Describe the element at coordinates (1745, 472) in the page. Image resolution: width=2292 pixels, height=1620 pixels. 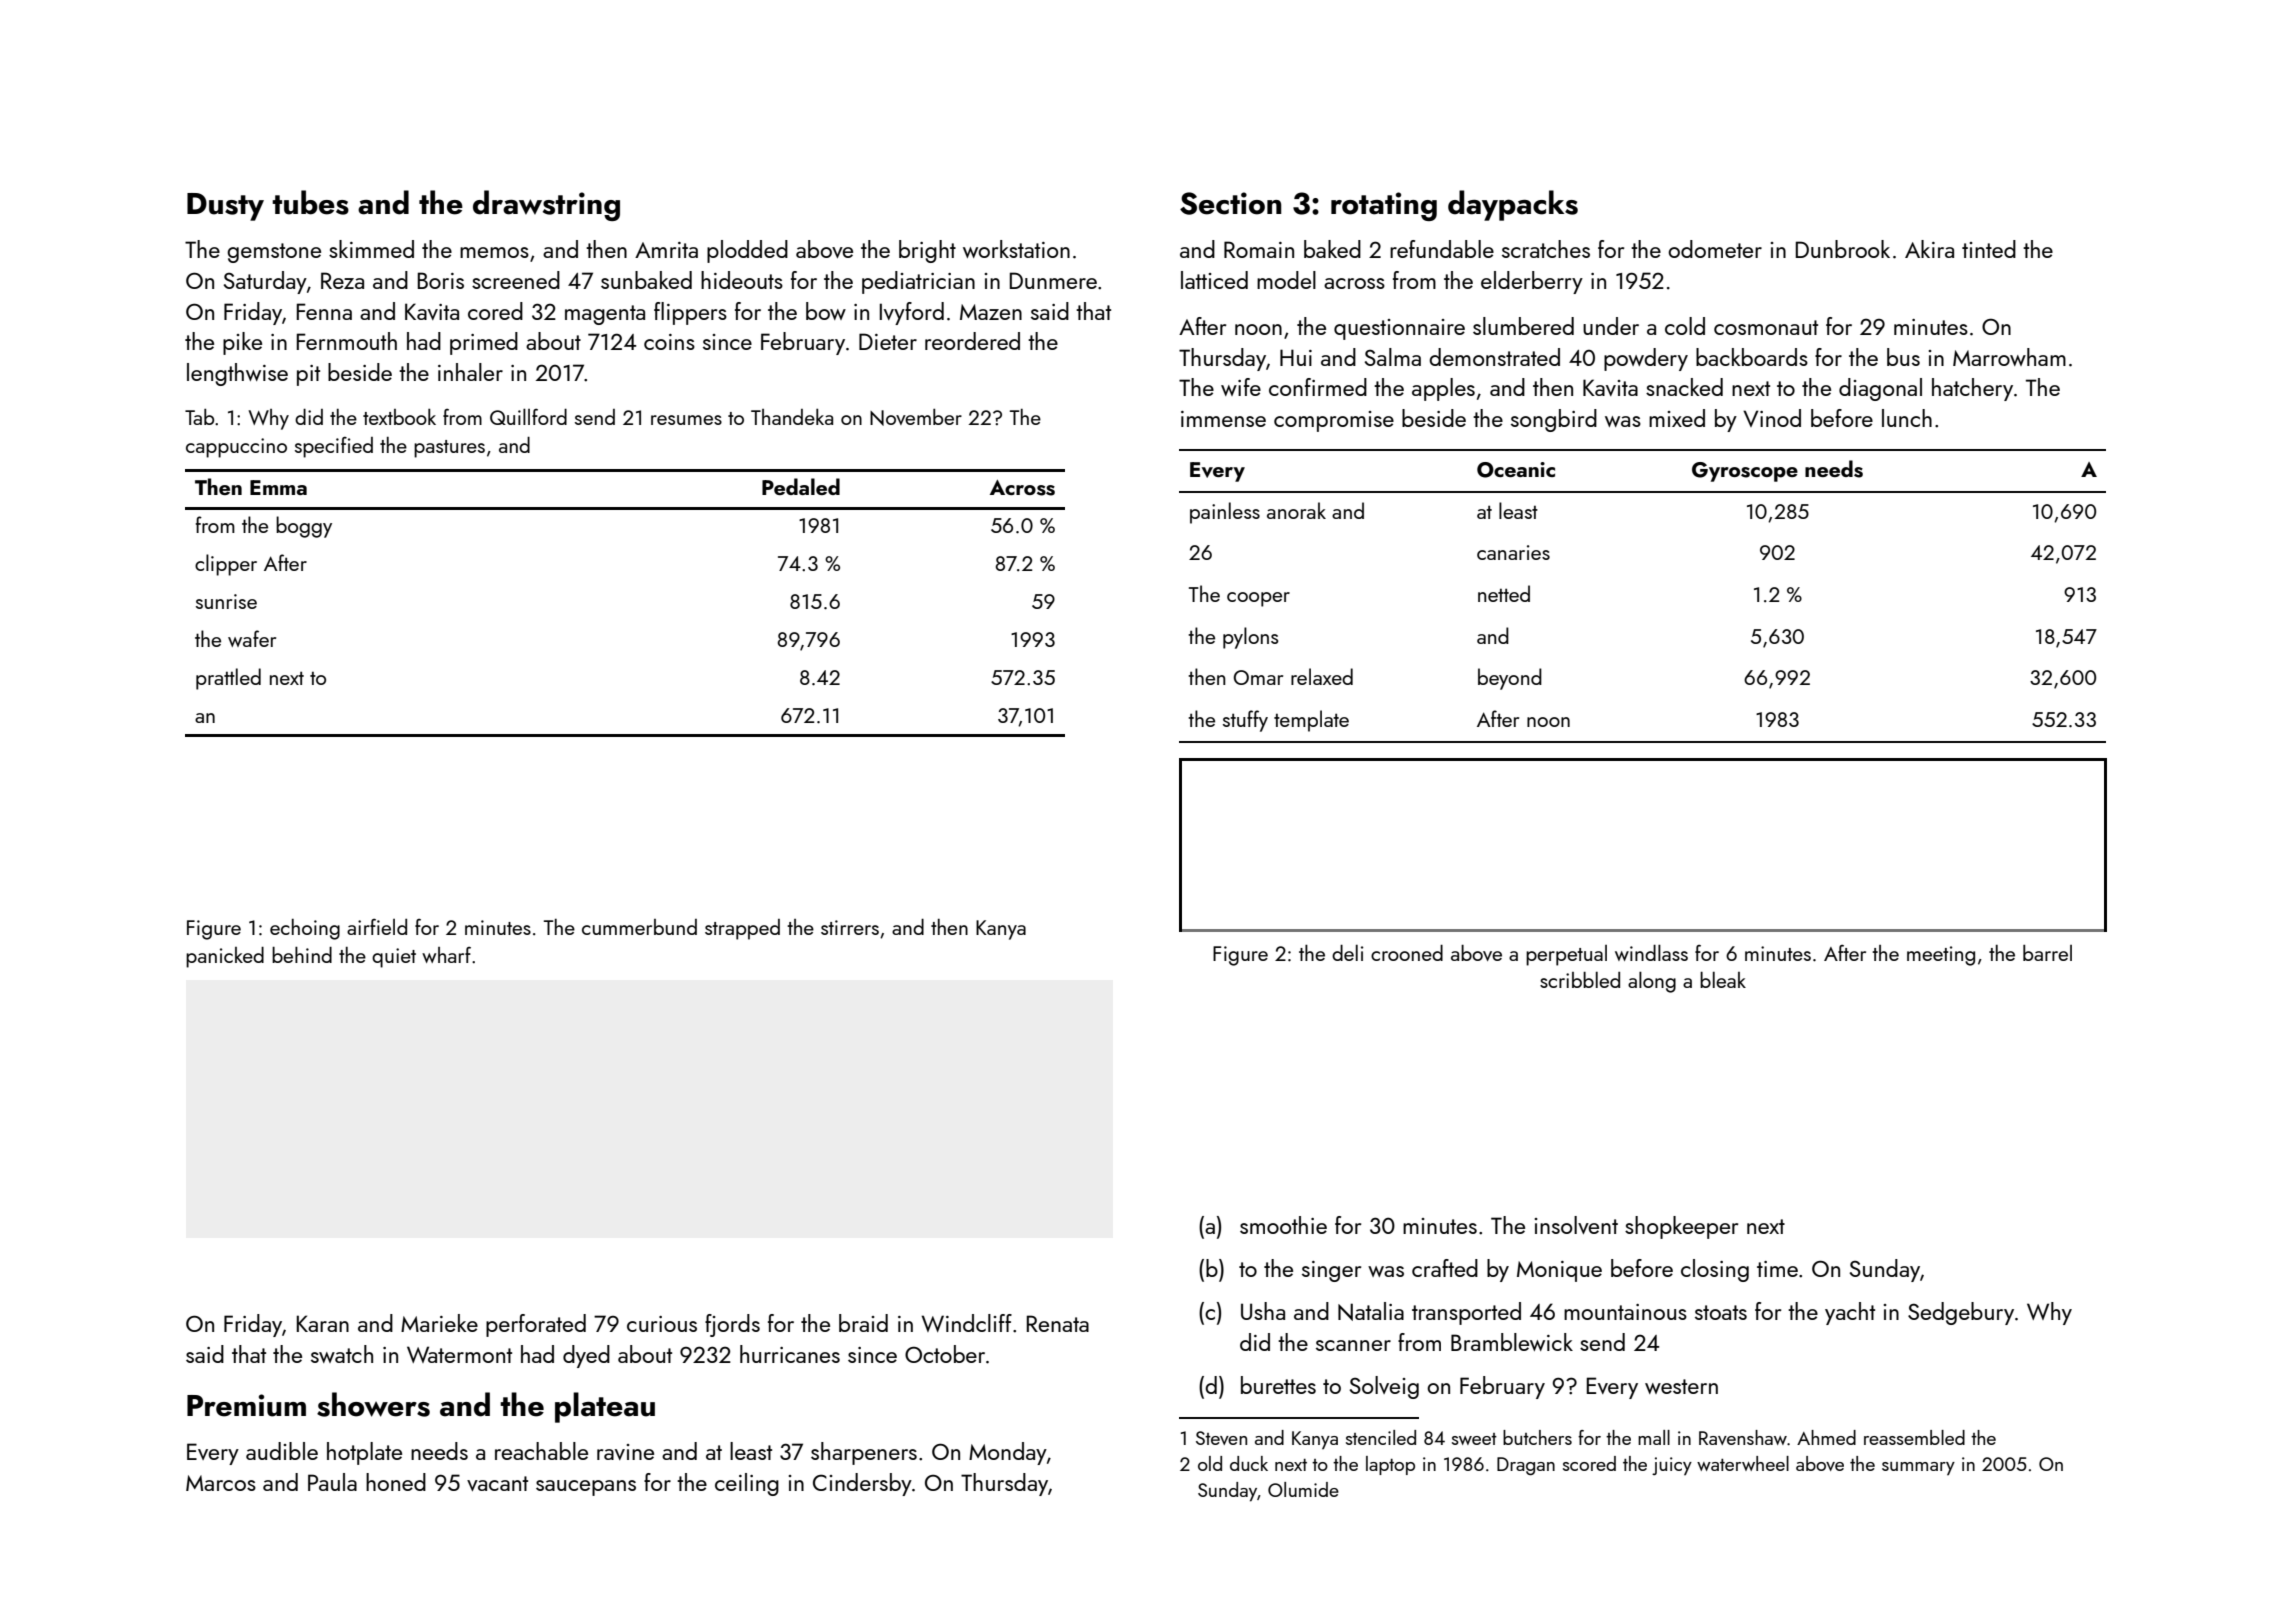
I see `Gyroscope` at that location.
